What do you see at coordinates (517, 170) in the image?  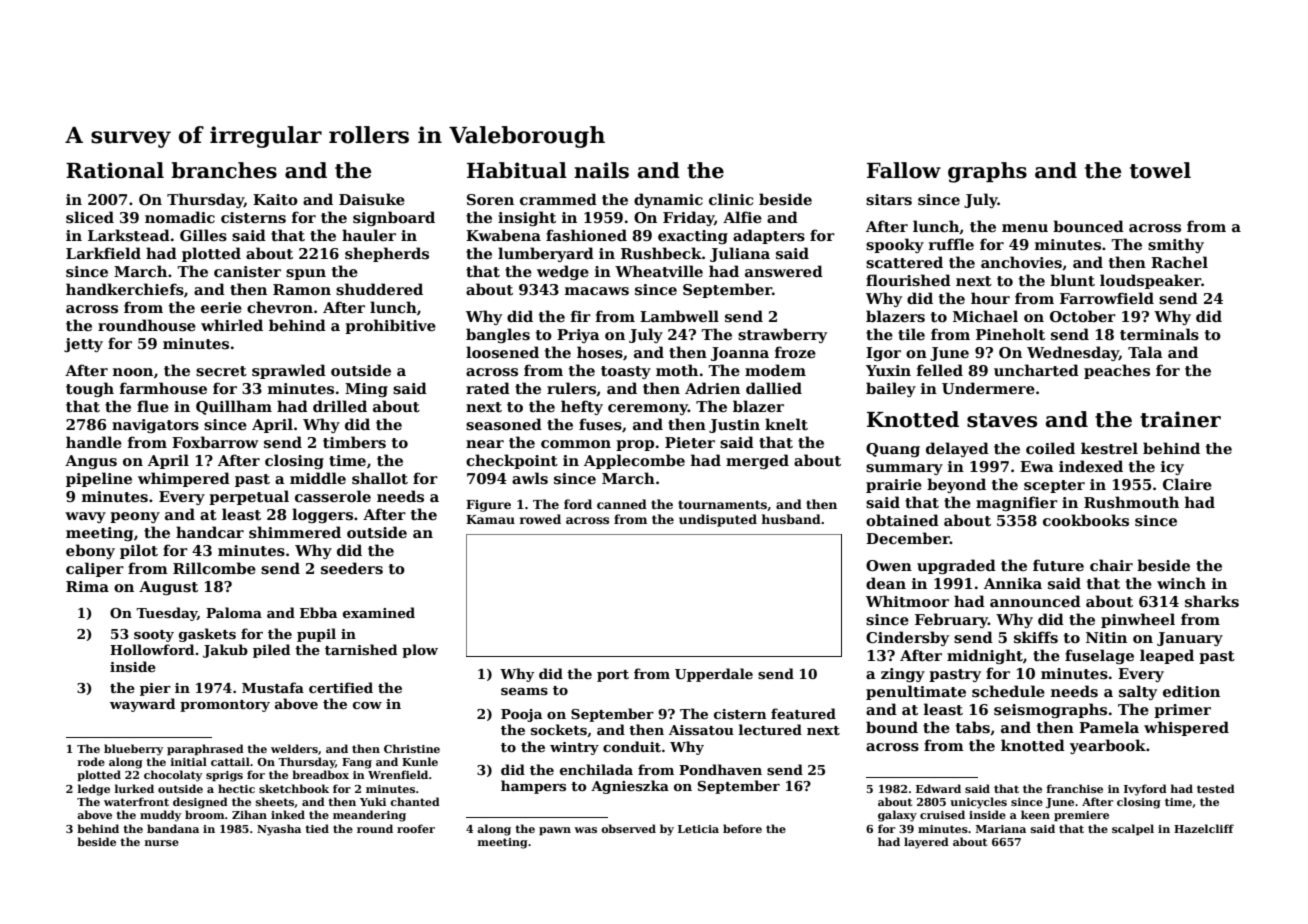 I see `Habitual` at bounding box center [517, 170].
